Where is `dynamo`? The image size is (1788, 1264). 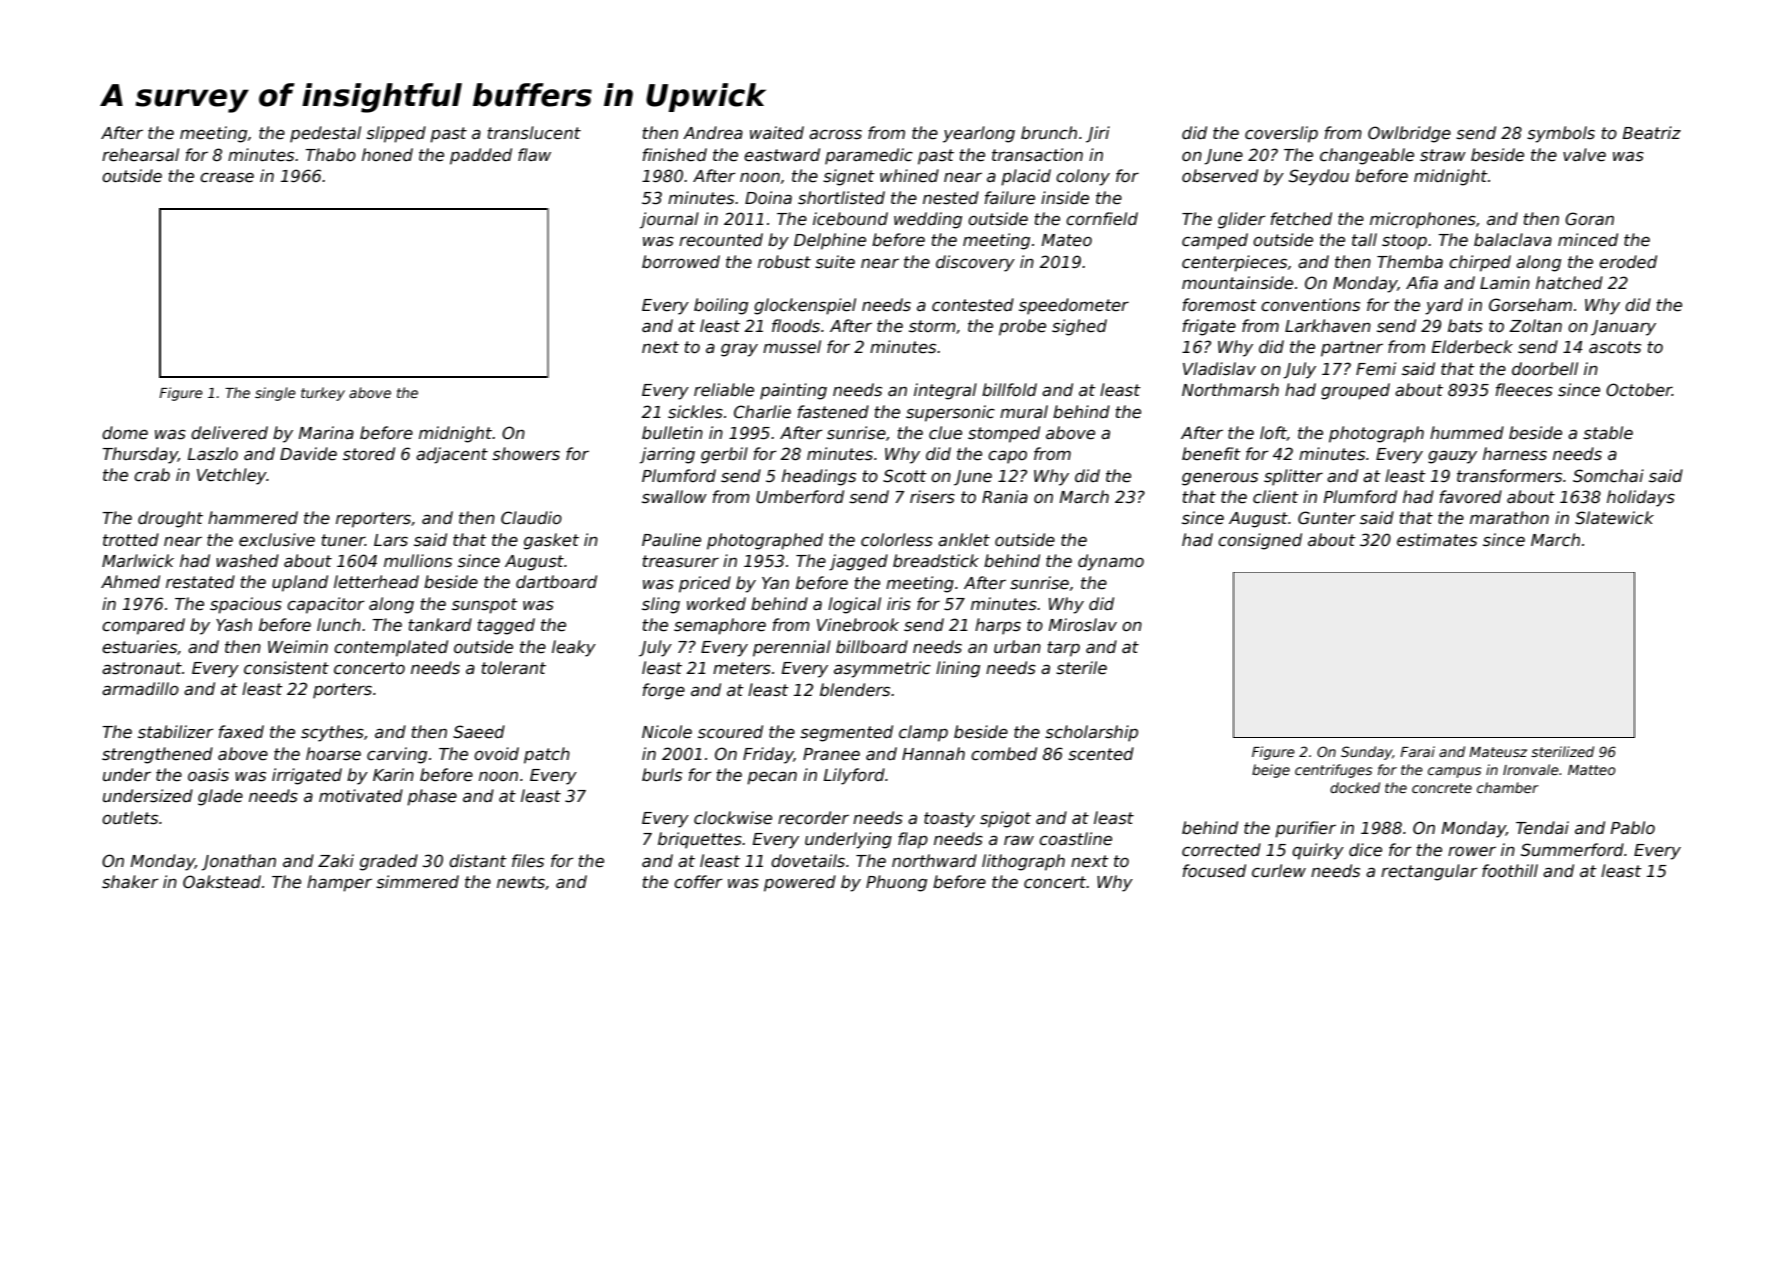 dynamo is located at coordinates (1111, 562).
